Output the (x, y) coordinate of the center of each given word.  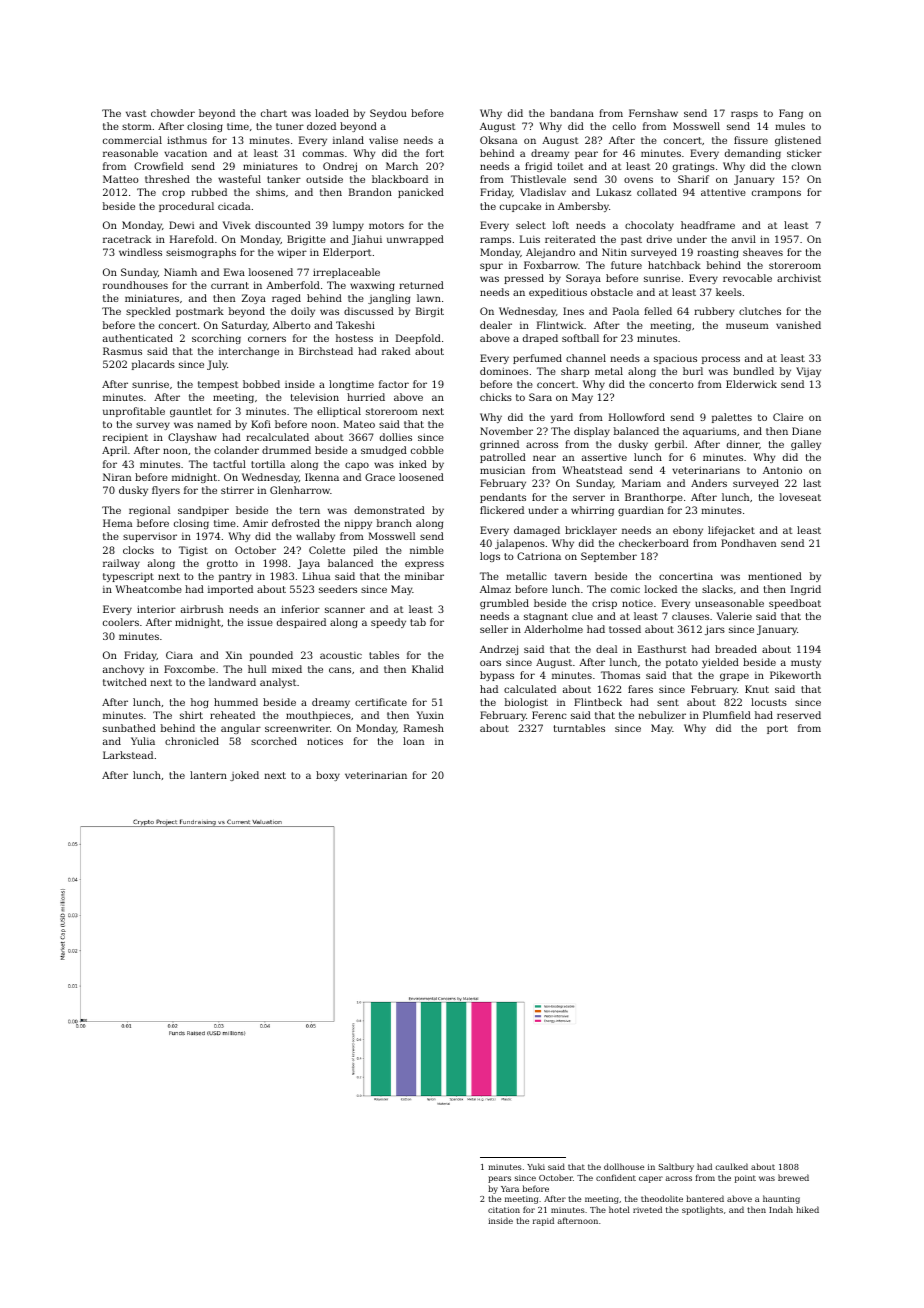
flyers (166, 491)
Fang (791, 114)
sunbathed (129, 728)
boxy (328, 776)
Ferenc (549, 715)
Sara (540, 397)
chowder (173, 113)
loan (413, 741)
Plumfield (727, 715)
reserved (799, 715)
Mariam (641, 483)
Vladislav (543, 192)
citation (504, 1210)
